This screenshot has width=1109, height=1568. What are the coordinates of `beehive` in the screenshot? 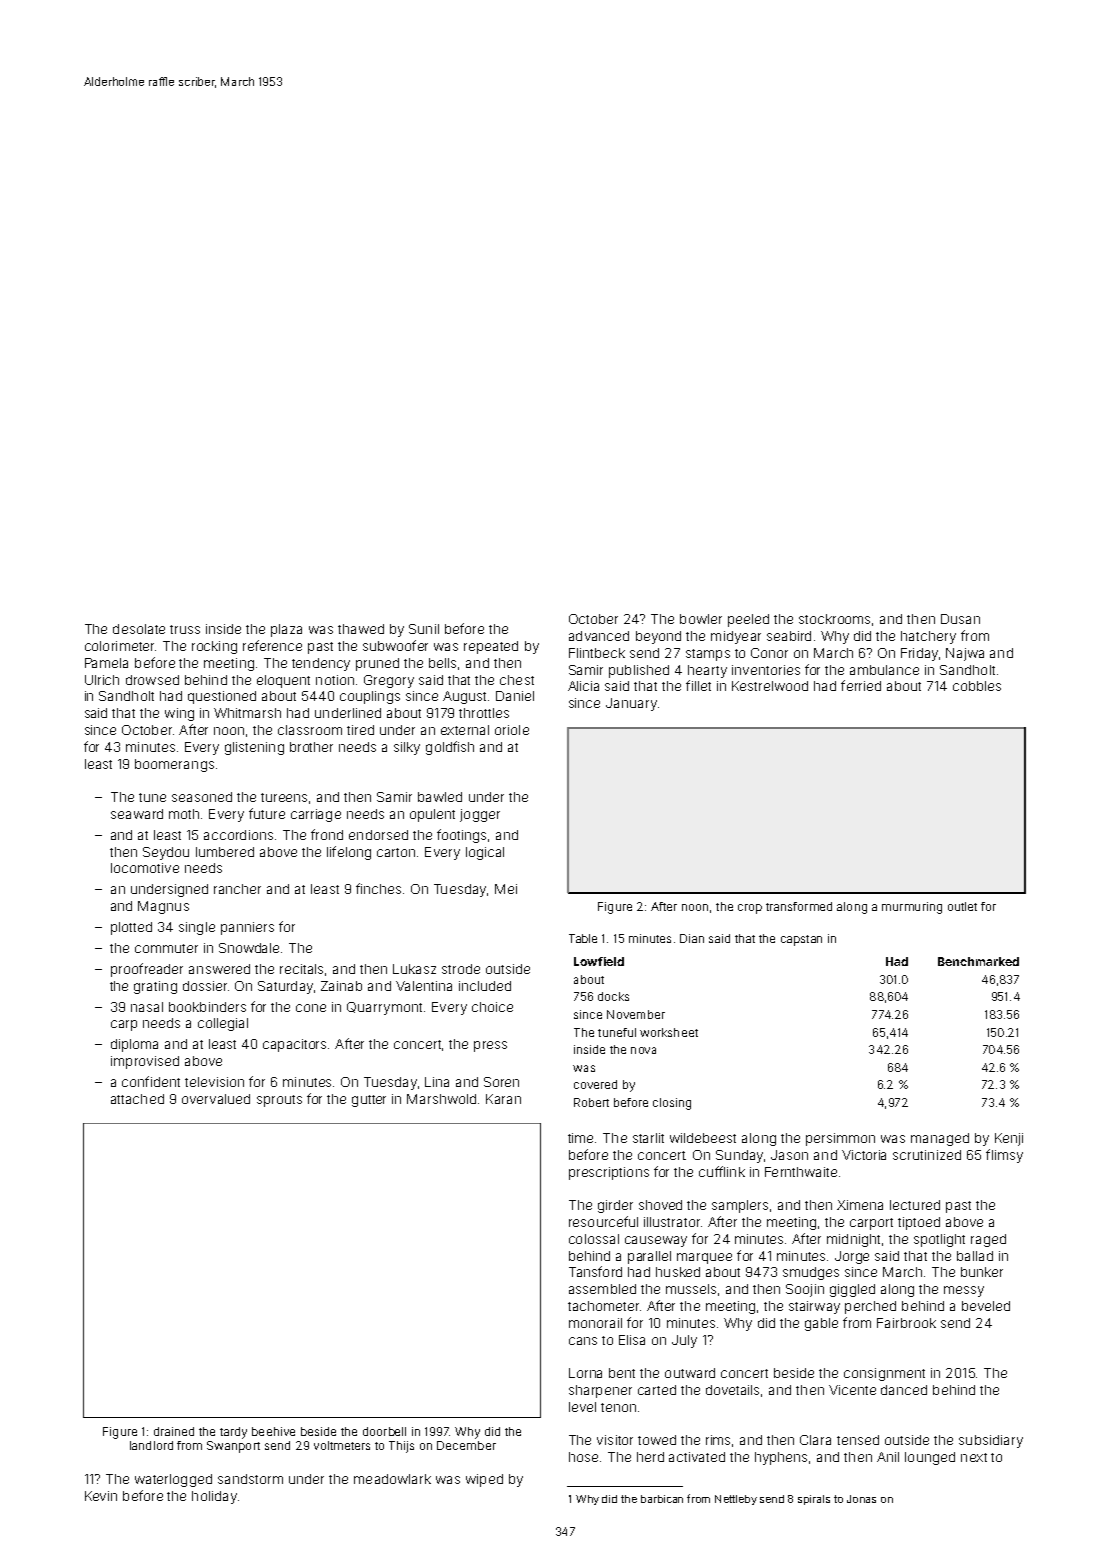 It's located at (273, 1431).
